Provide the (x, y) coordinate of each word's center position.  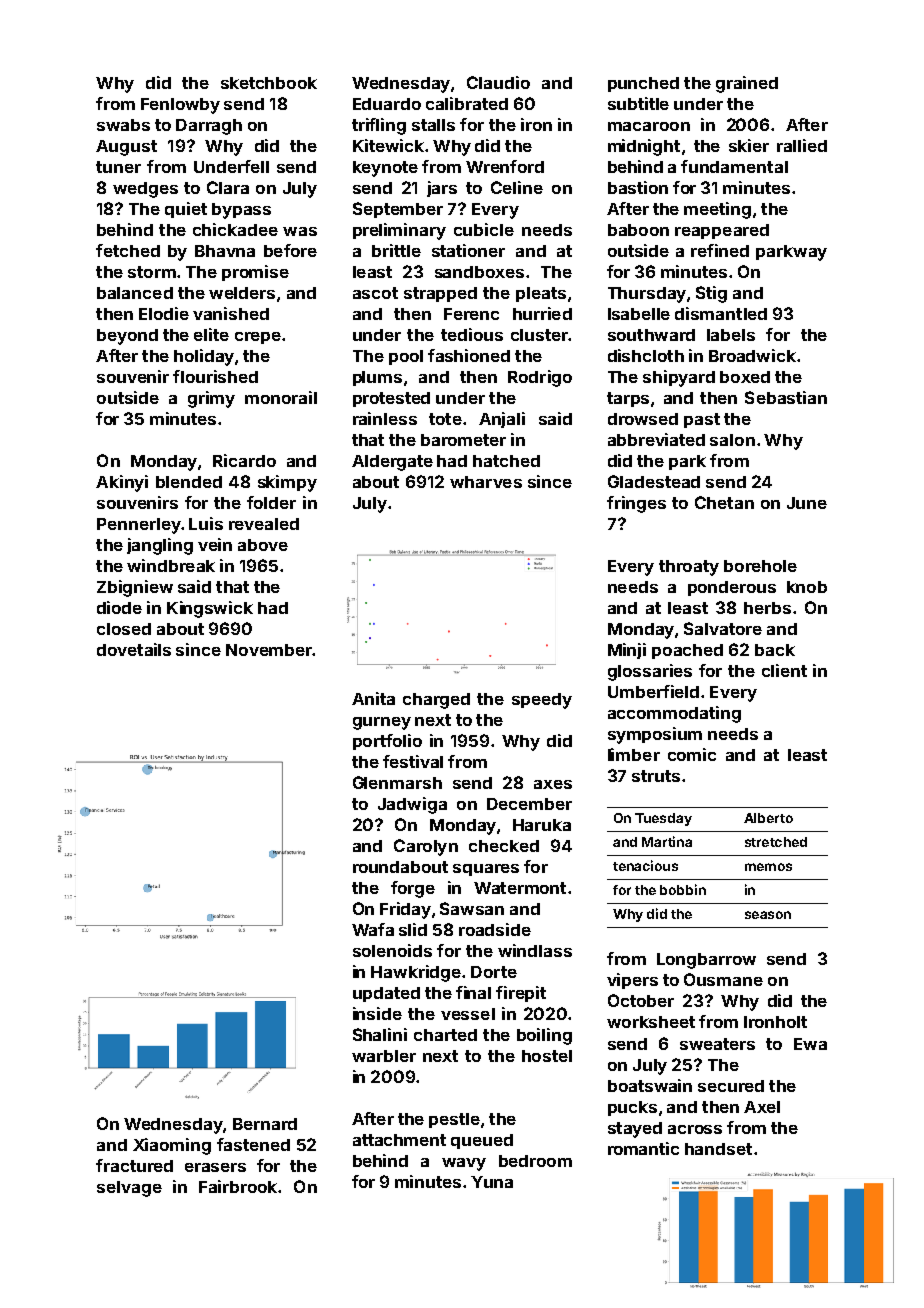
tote (445, 419)
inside (377, 1013)
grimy (211, 399)
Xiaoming (172, 1146)
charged (436, 701)
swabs (123, 125)
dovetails (134, 649)
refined (720, 250)
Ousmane (723, 979)
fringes (636, 504)
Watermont (520, 888)
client (784, 670)
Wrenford (505, 166)
